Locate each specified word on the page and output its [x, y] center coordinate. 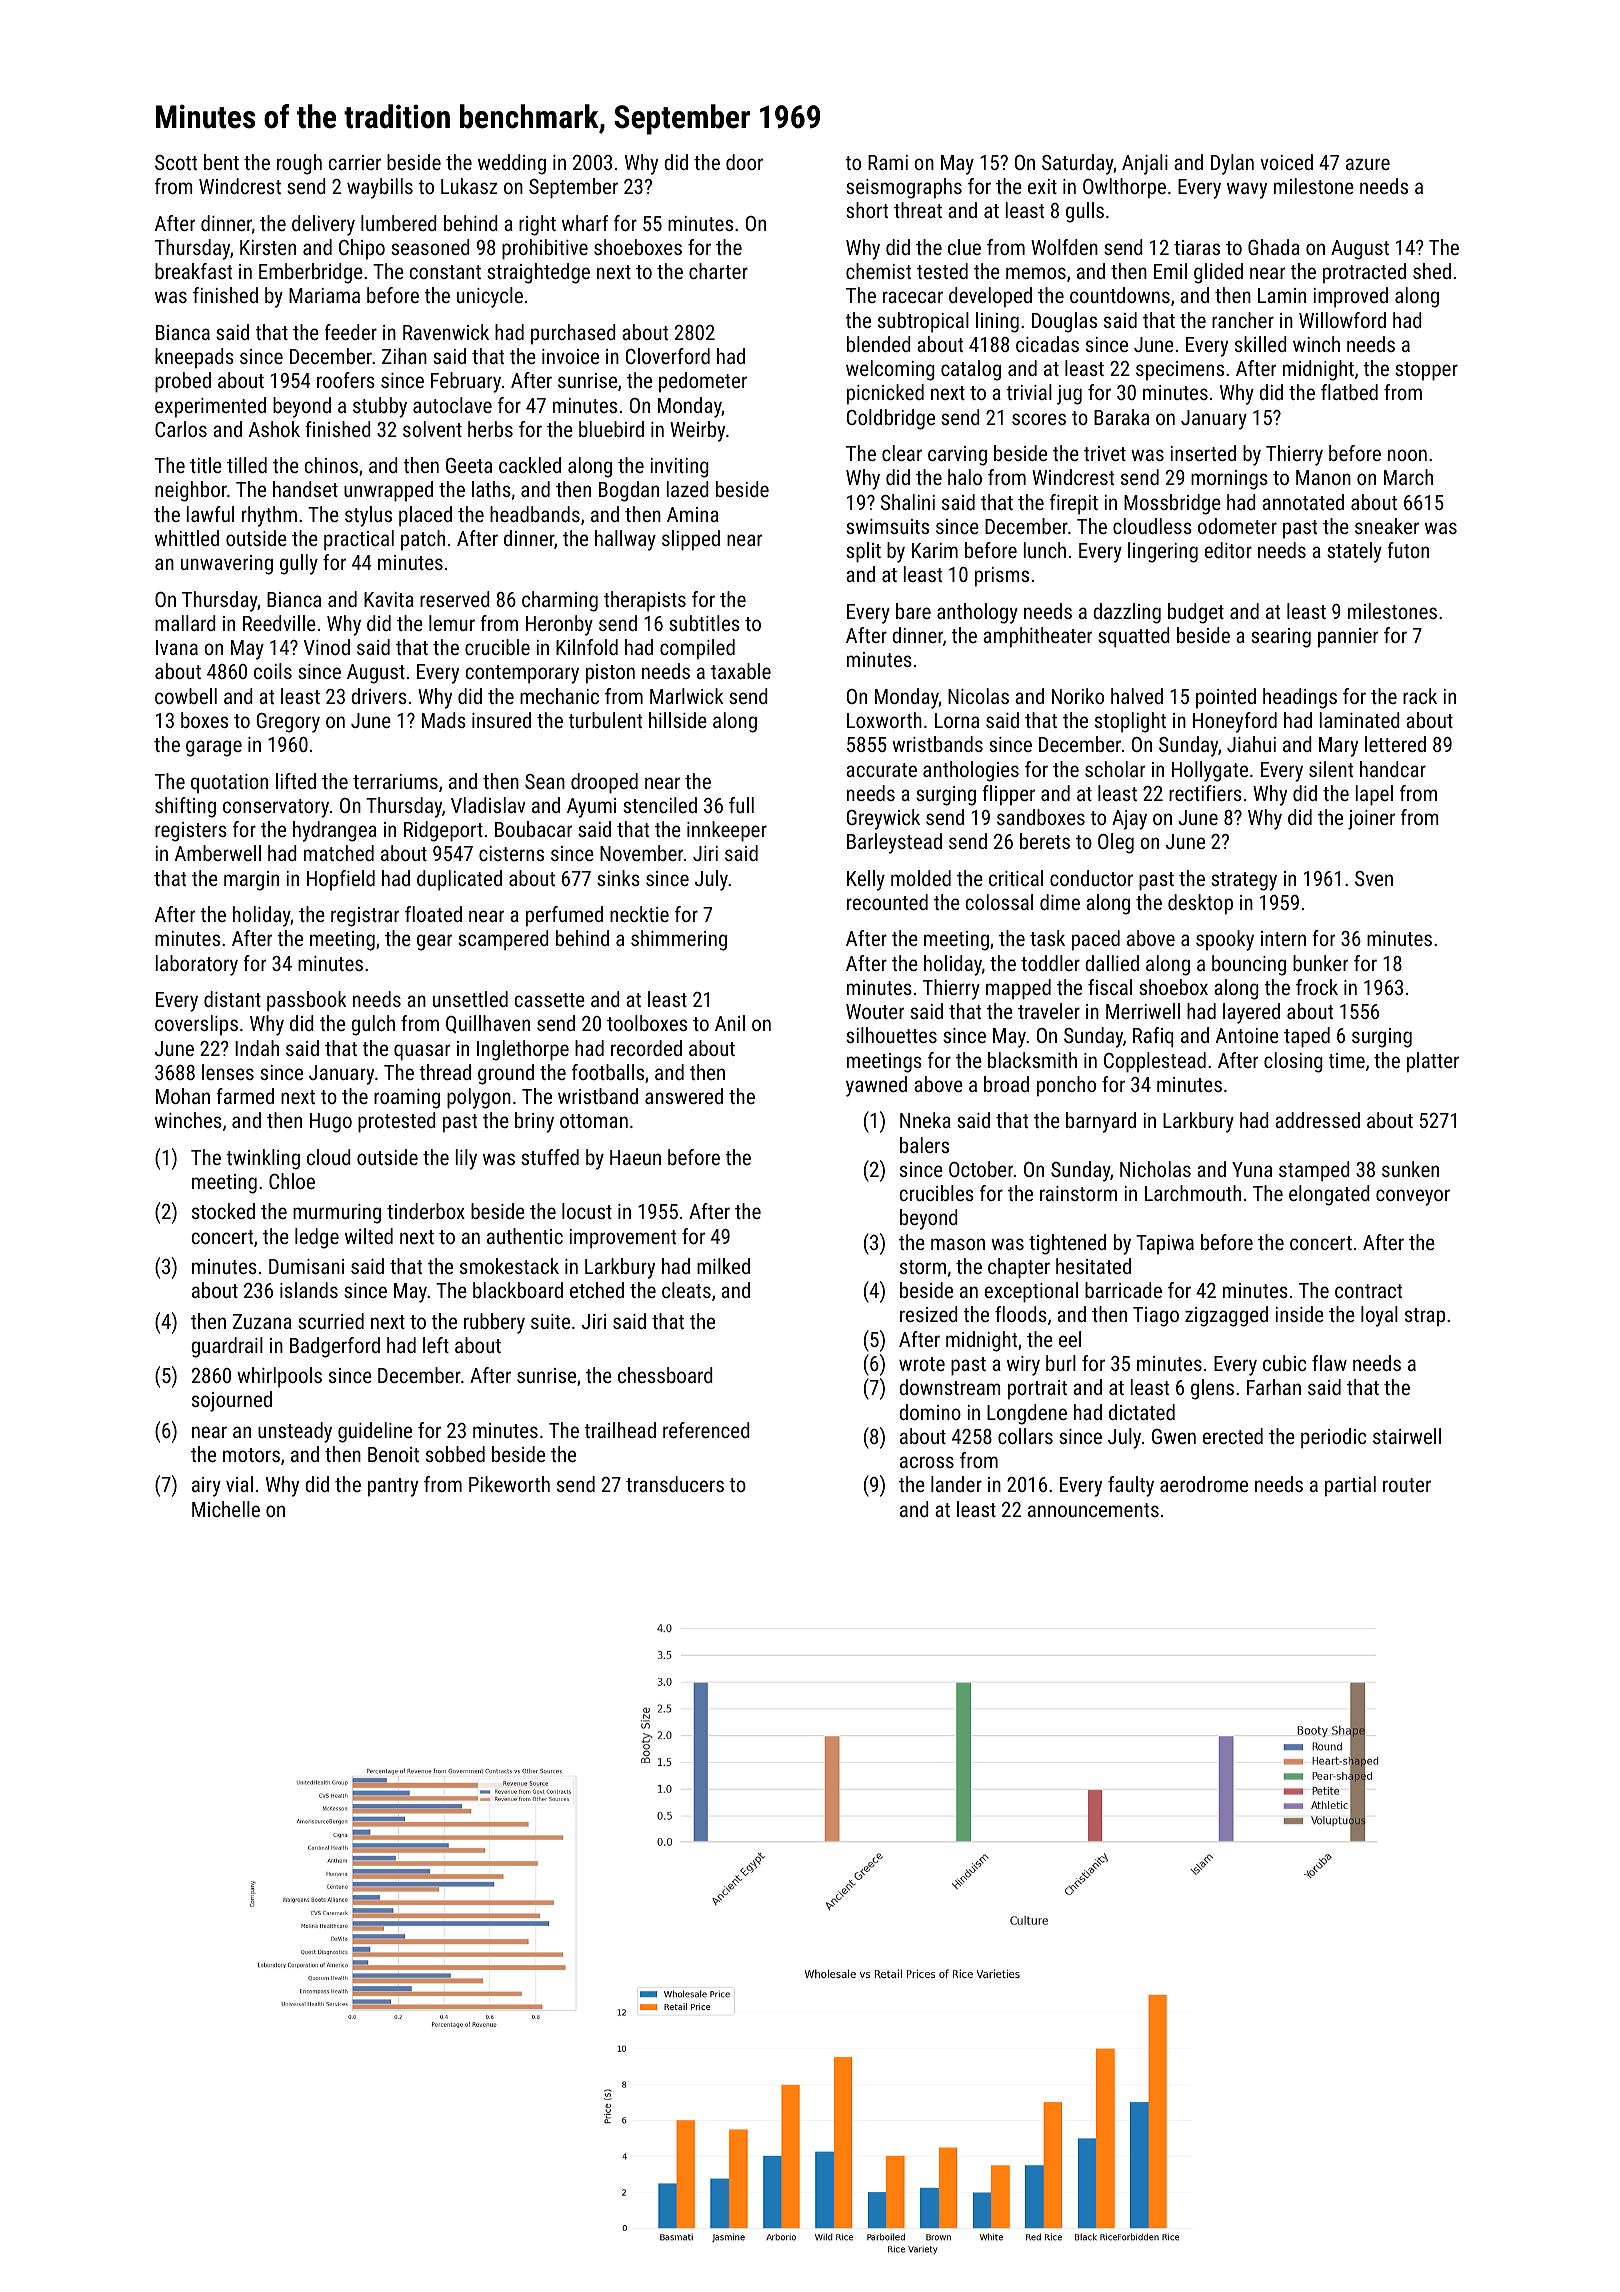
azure [1368, 164]
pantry [393, 1487]
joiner [1371, 820]
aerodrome [1204, 1484]
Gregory [288, 723]
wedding [512, 164]
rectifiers [1205, 793]
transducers [675, 1484]
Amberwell [218, 853]
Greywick [883, 819]
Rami [888, 162]
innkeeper [727, 831]
